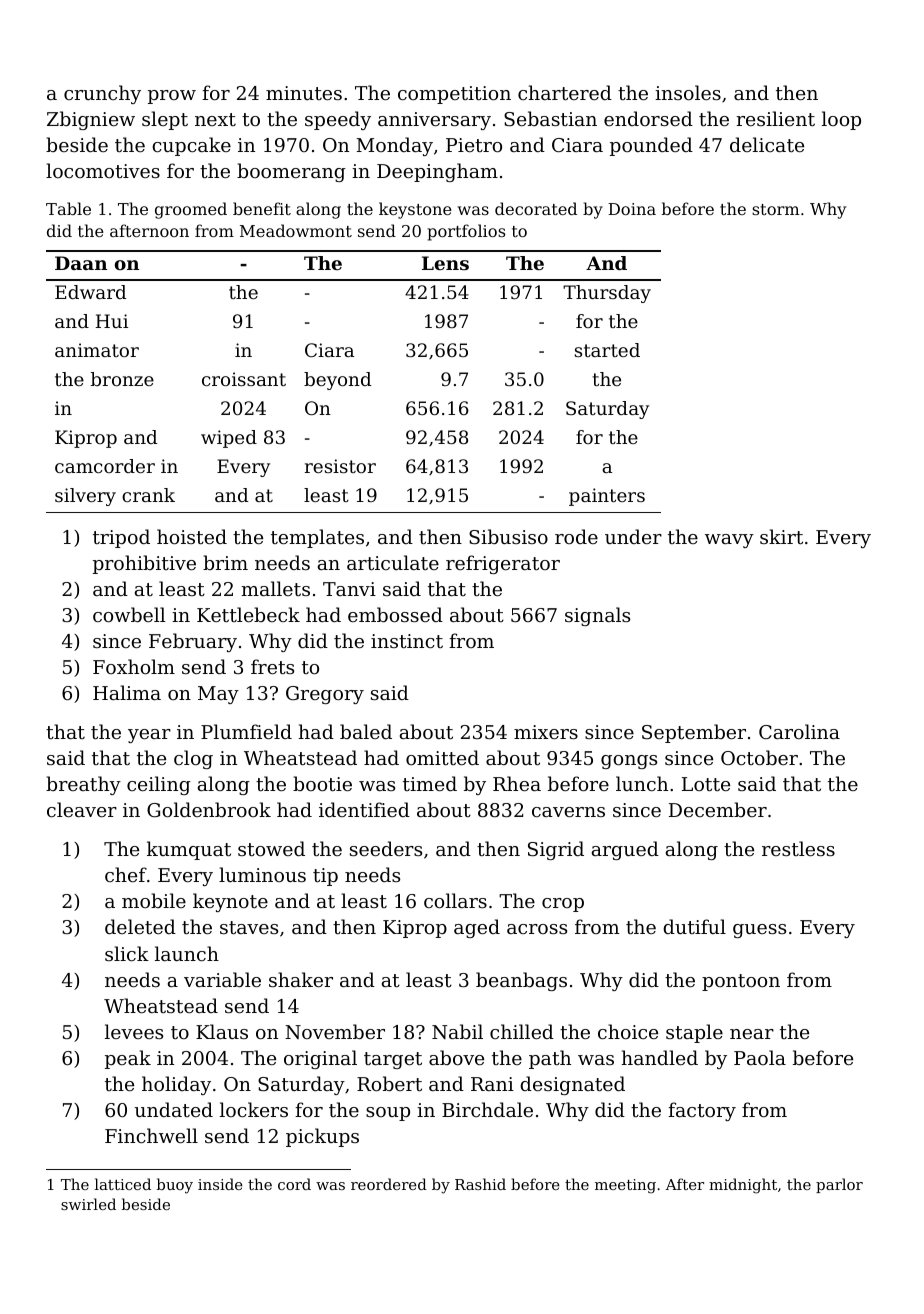 The image size is (924, 1314). What do you see at coordinates (82, 809) in the image?
I see `cleaver` at bounding box center [82, 809].
